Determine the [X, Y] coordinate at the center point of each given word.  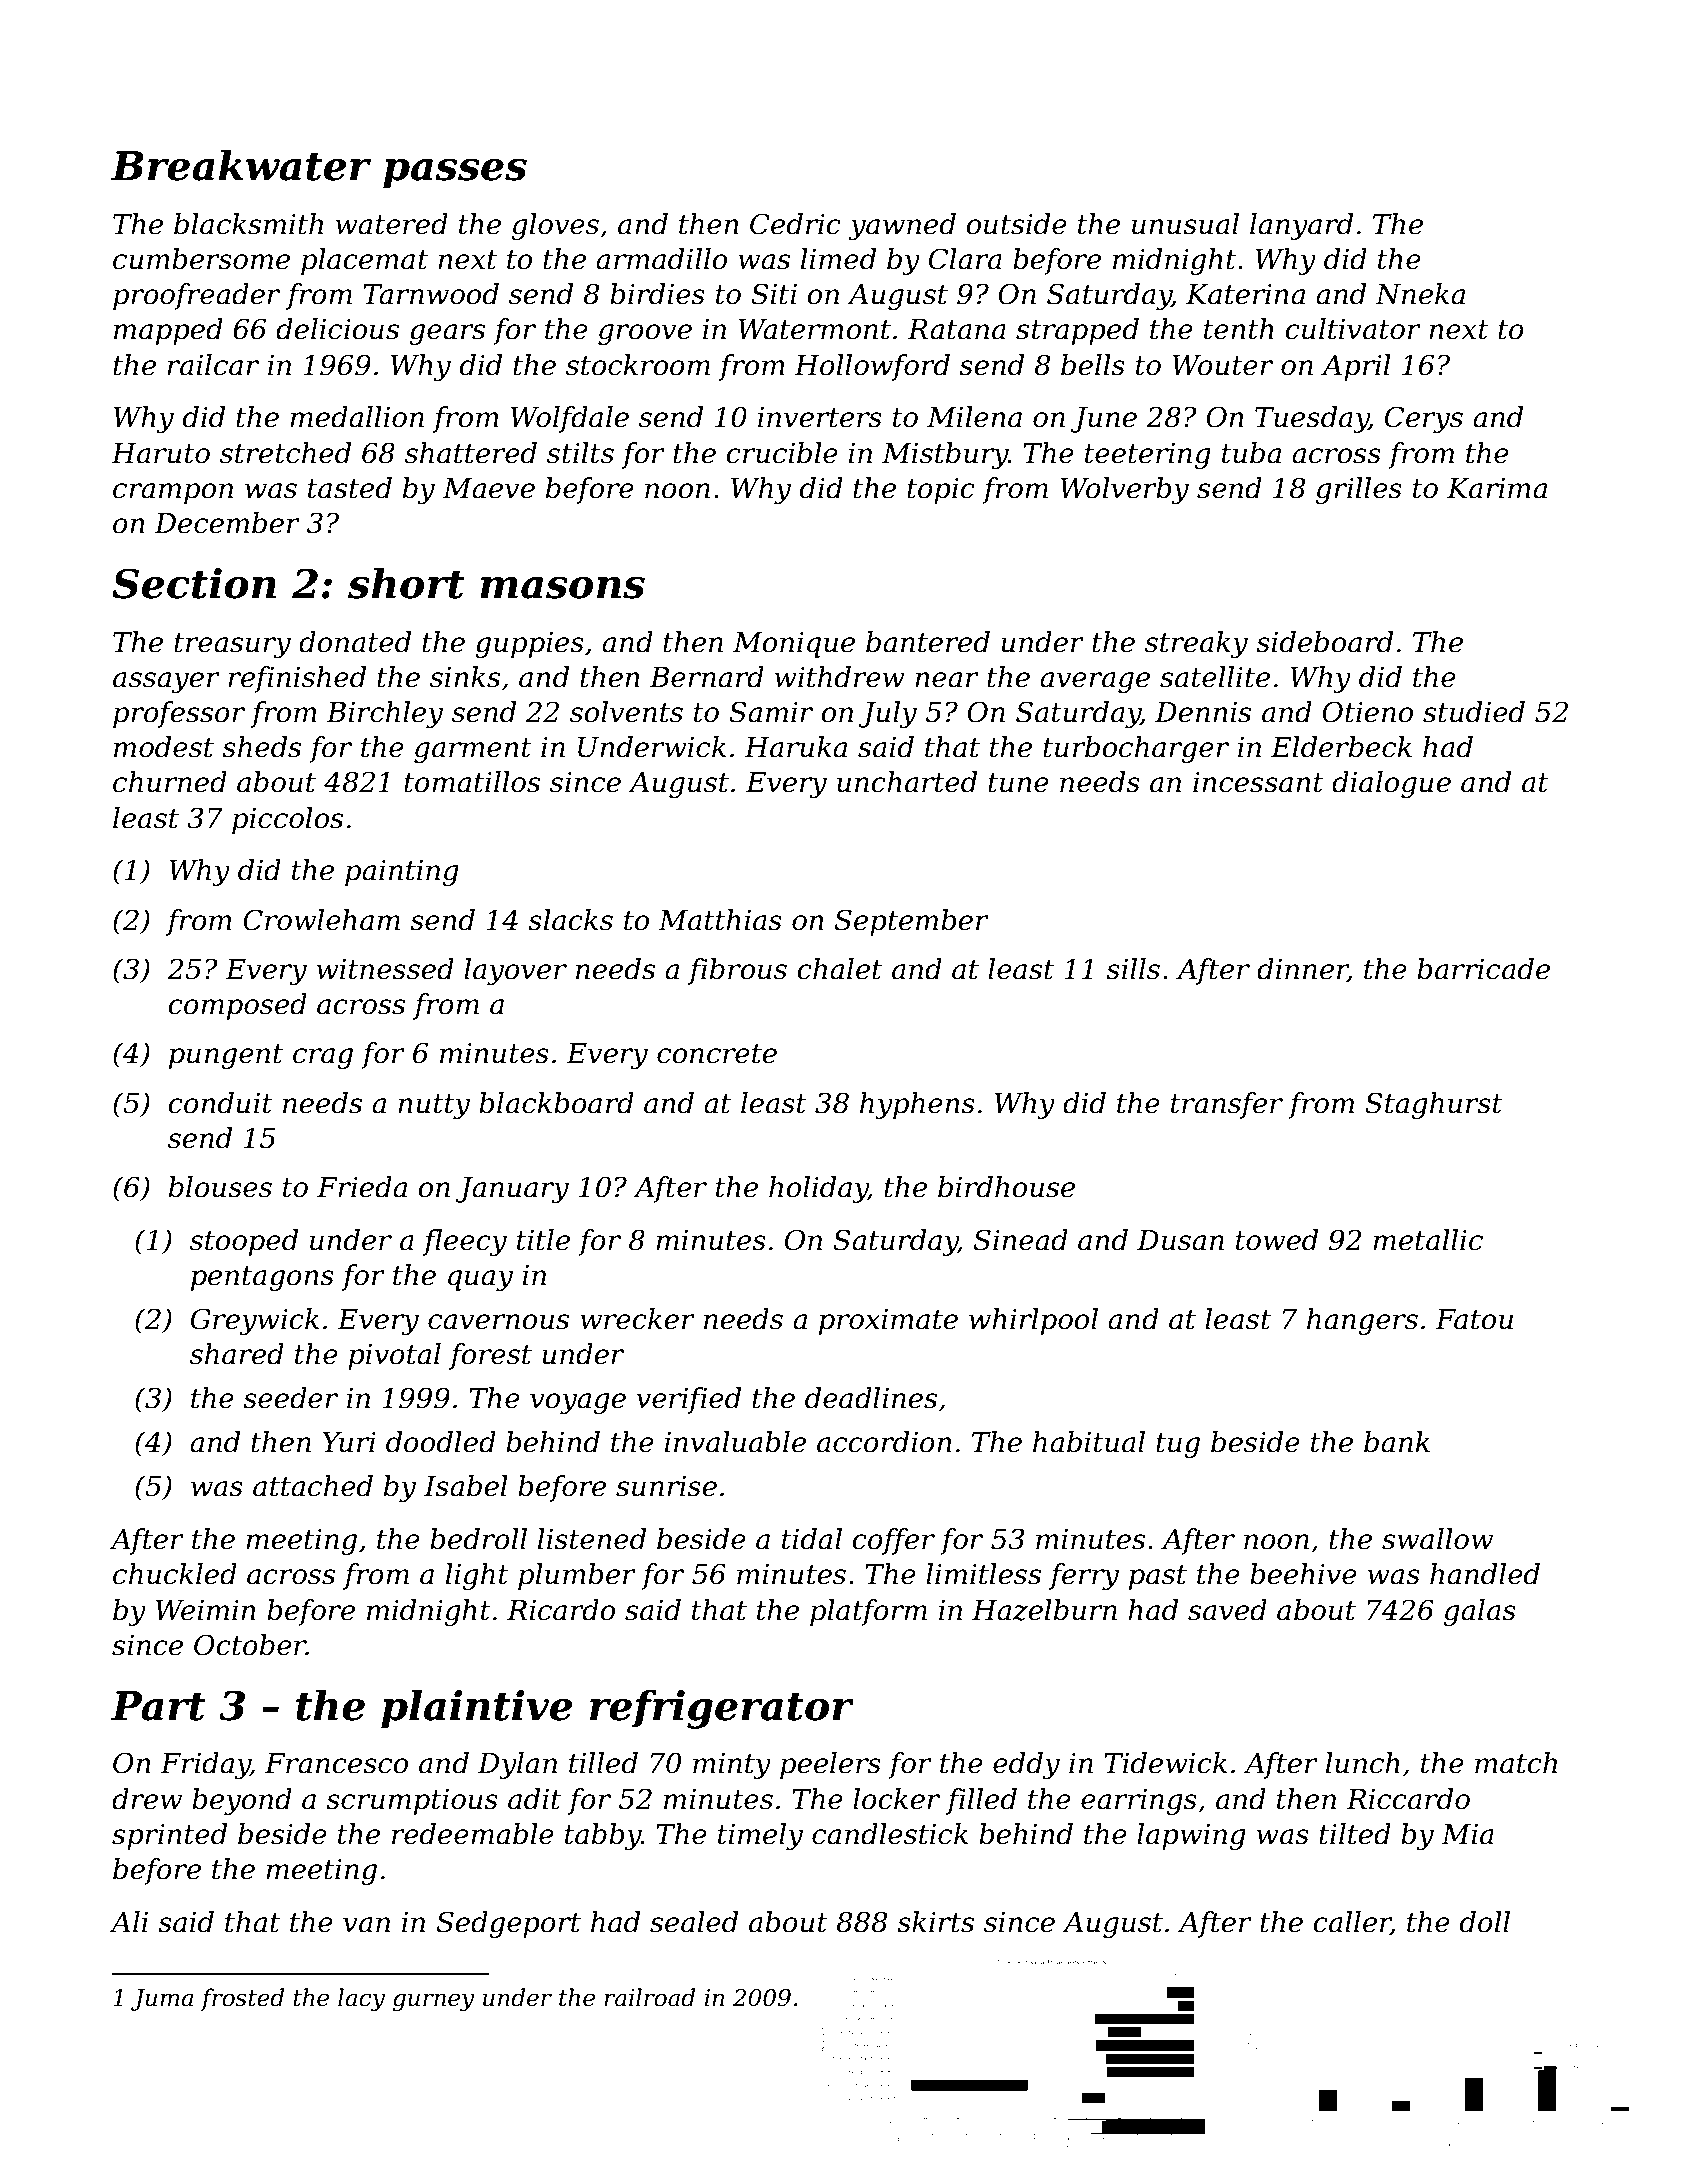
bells [1093, 365]
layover [515, 971]
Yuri [349, 1442]
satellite [1215, 677]
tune [1018, 783]
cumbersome [201, 259]
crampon [173, 493]
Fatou [1474, 1319]
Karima [1497, 488]
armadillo [661, 259]
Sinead [1021, 1240]
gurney [434, 2002]
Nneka [1420, 294]
